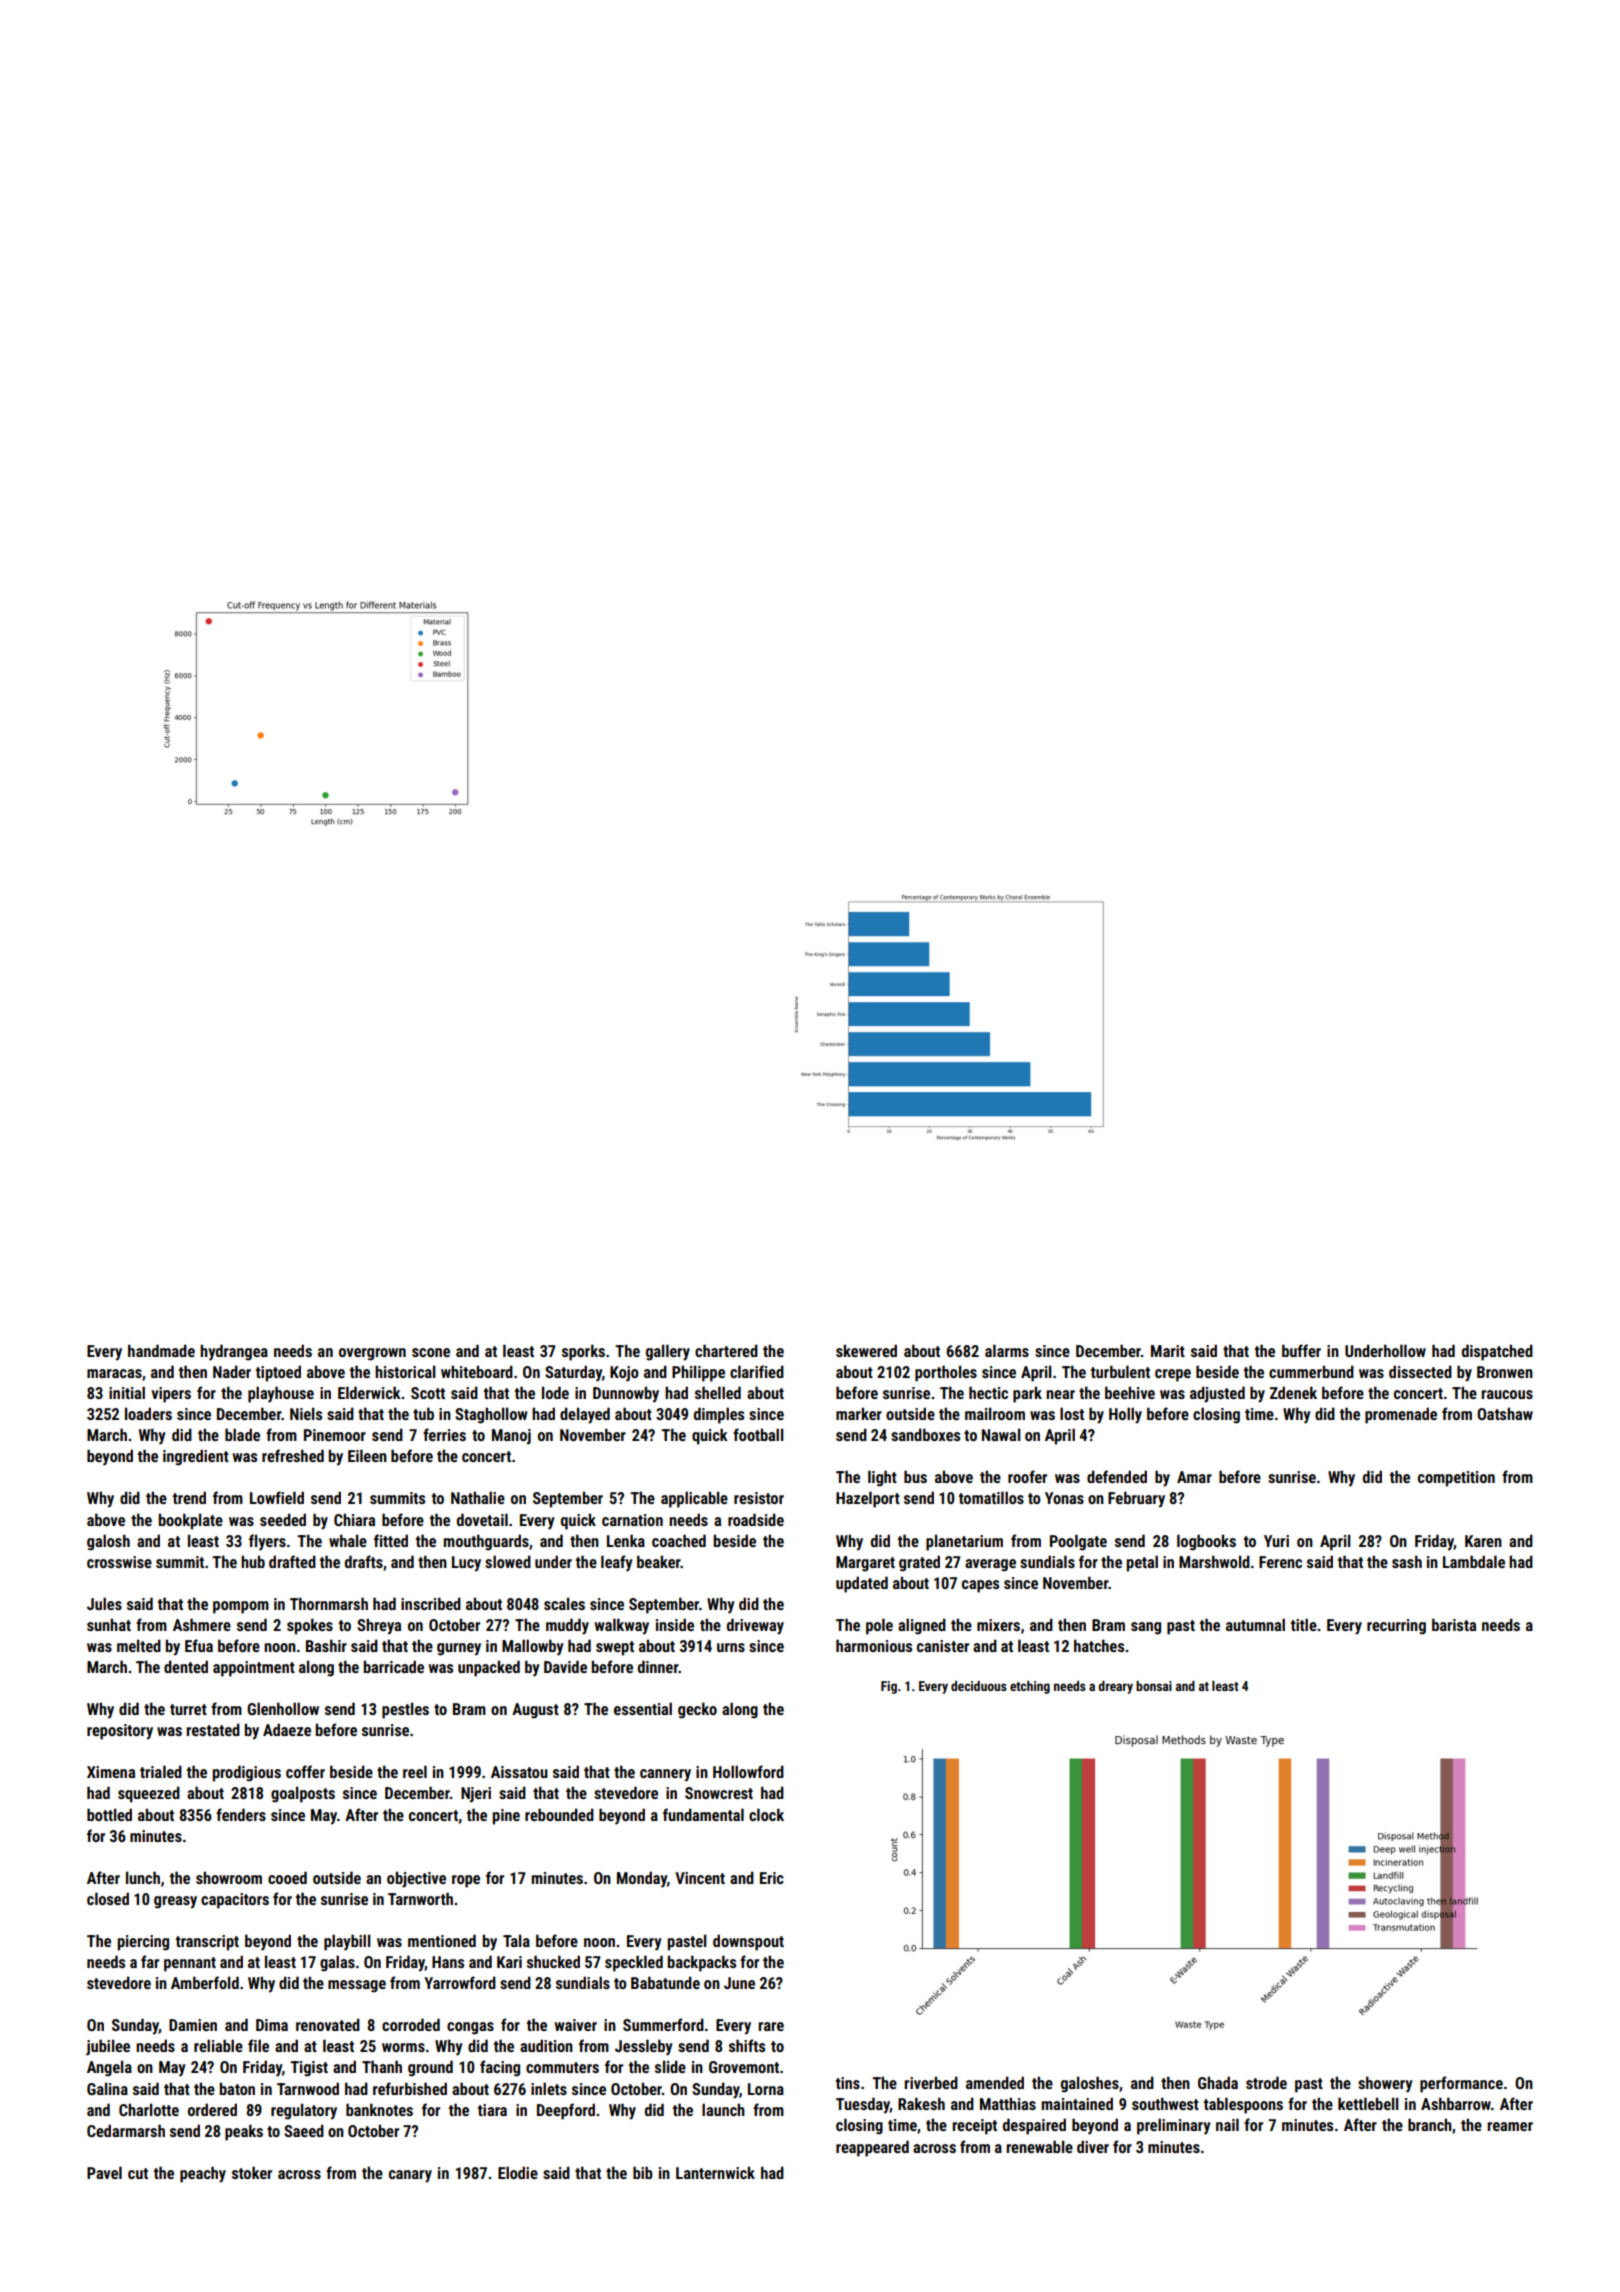  I want to click on etching, so click(1030, 1687).
